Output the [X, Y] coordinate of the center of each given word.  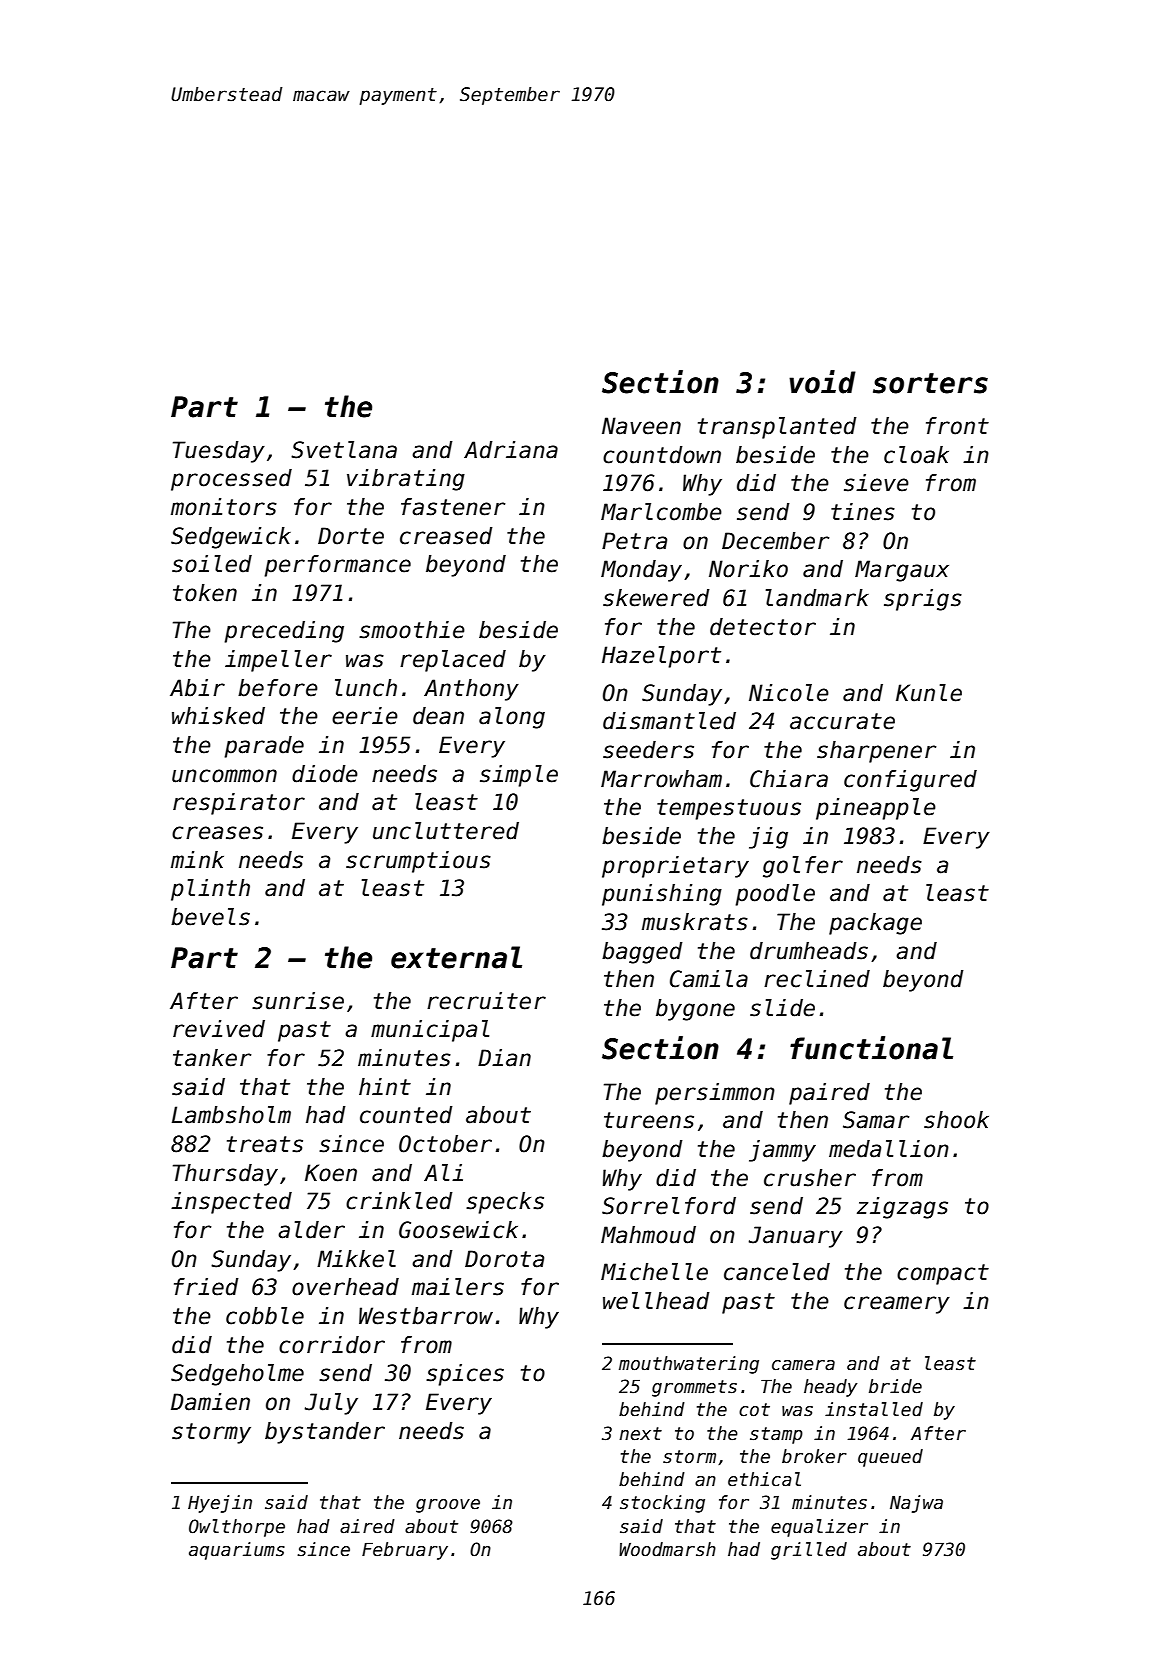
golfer [803, 867]
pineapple [876, 809]
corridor [332, 1345]
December [775, 541]
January [796, 1237]
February [405, 1551]
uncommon [224, 776]
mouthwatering [689, 1365]
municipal [430, 1031]
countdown [662, 455]
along [512, 718]
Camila [709, 979]
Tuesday [219, 452]
